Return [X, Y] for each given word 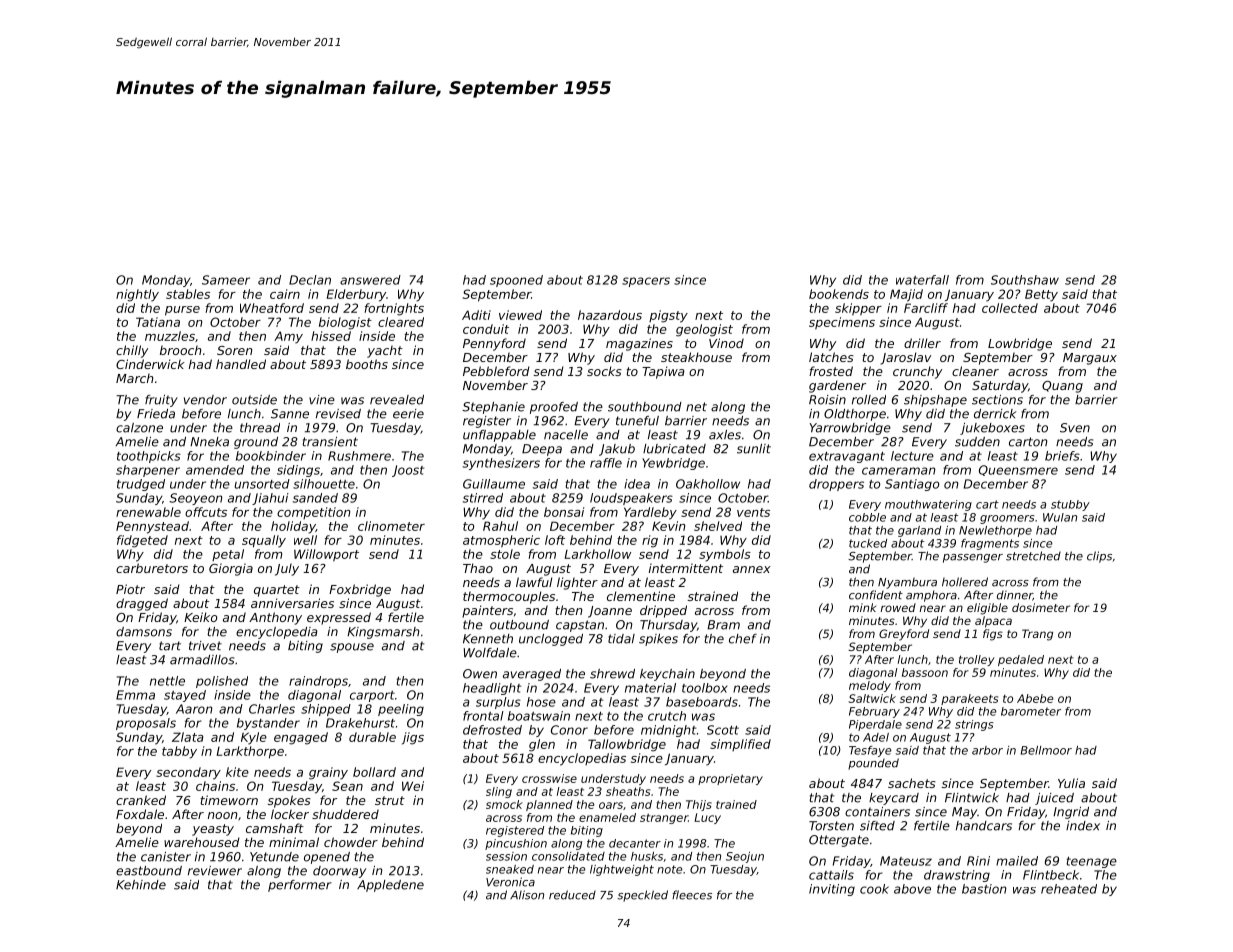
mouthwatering [928, 505]
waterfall [922, 280]
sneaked [510, 869]
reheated [1069, 889]
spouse [352, 648]
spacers [646, 282]
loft [555, 540]
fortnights [394, 309]
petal [228, 555]
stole [505, 554]
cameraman [899, 471]
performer [300, 886]
